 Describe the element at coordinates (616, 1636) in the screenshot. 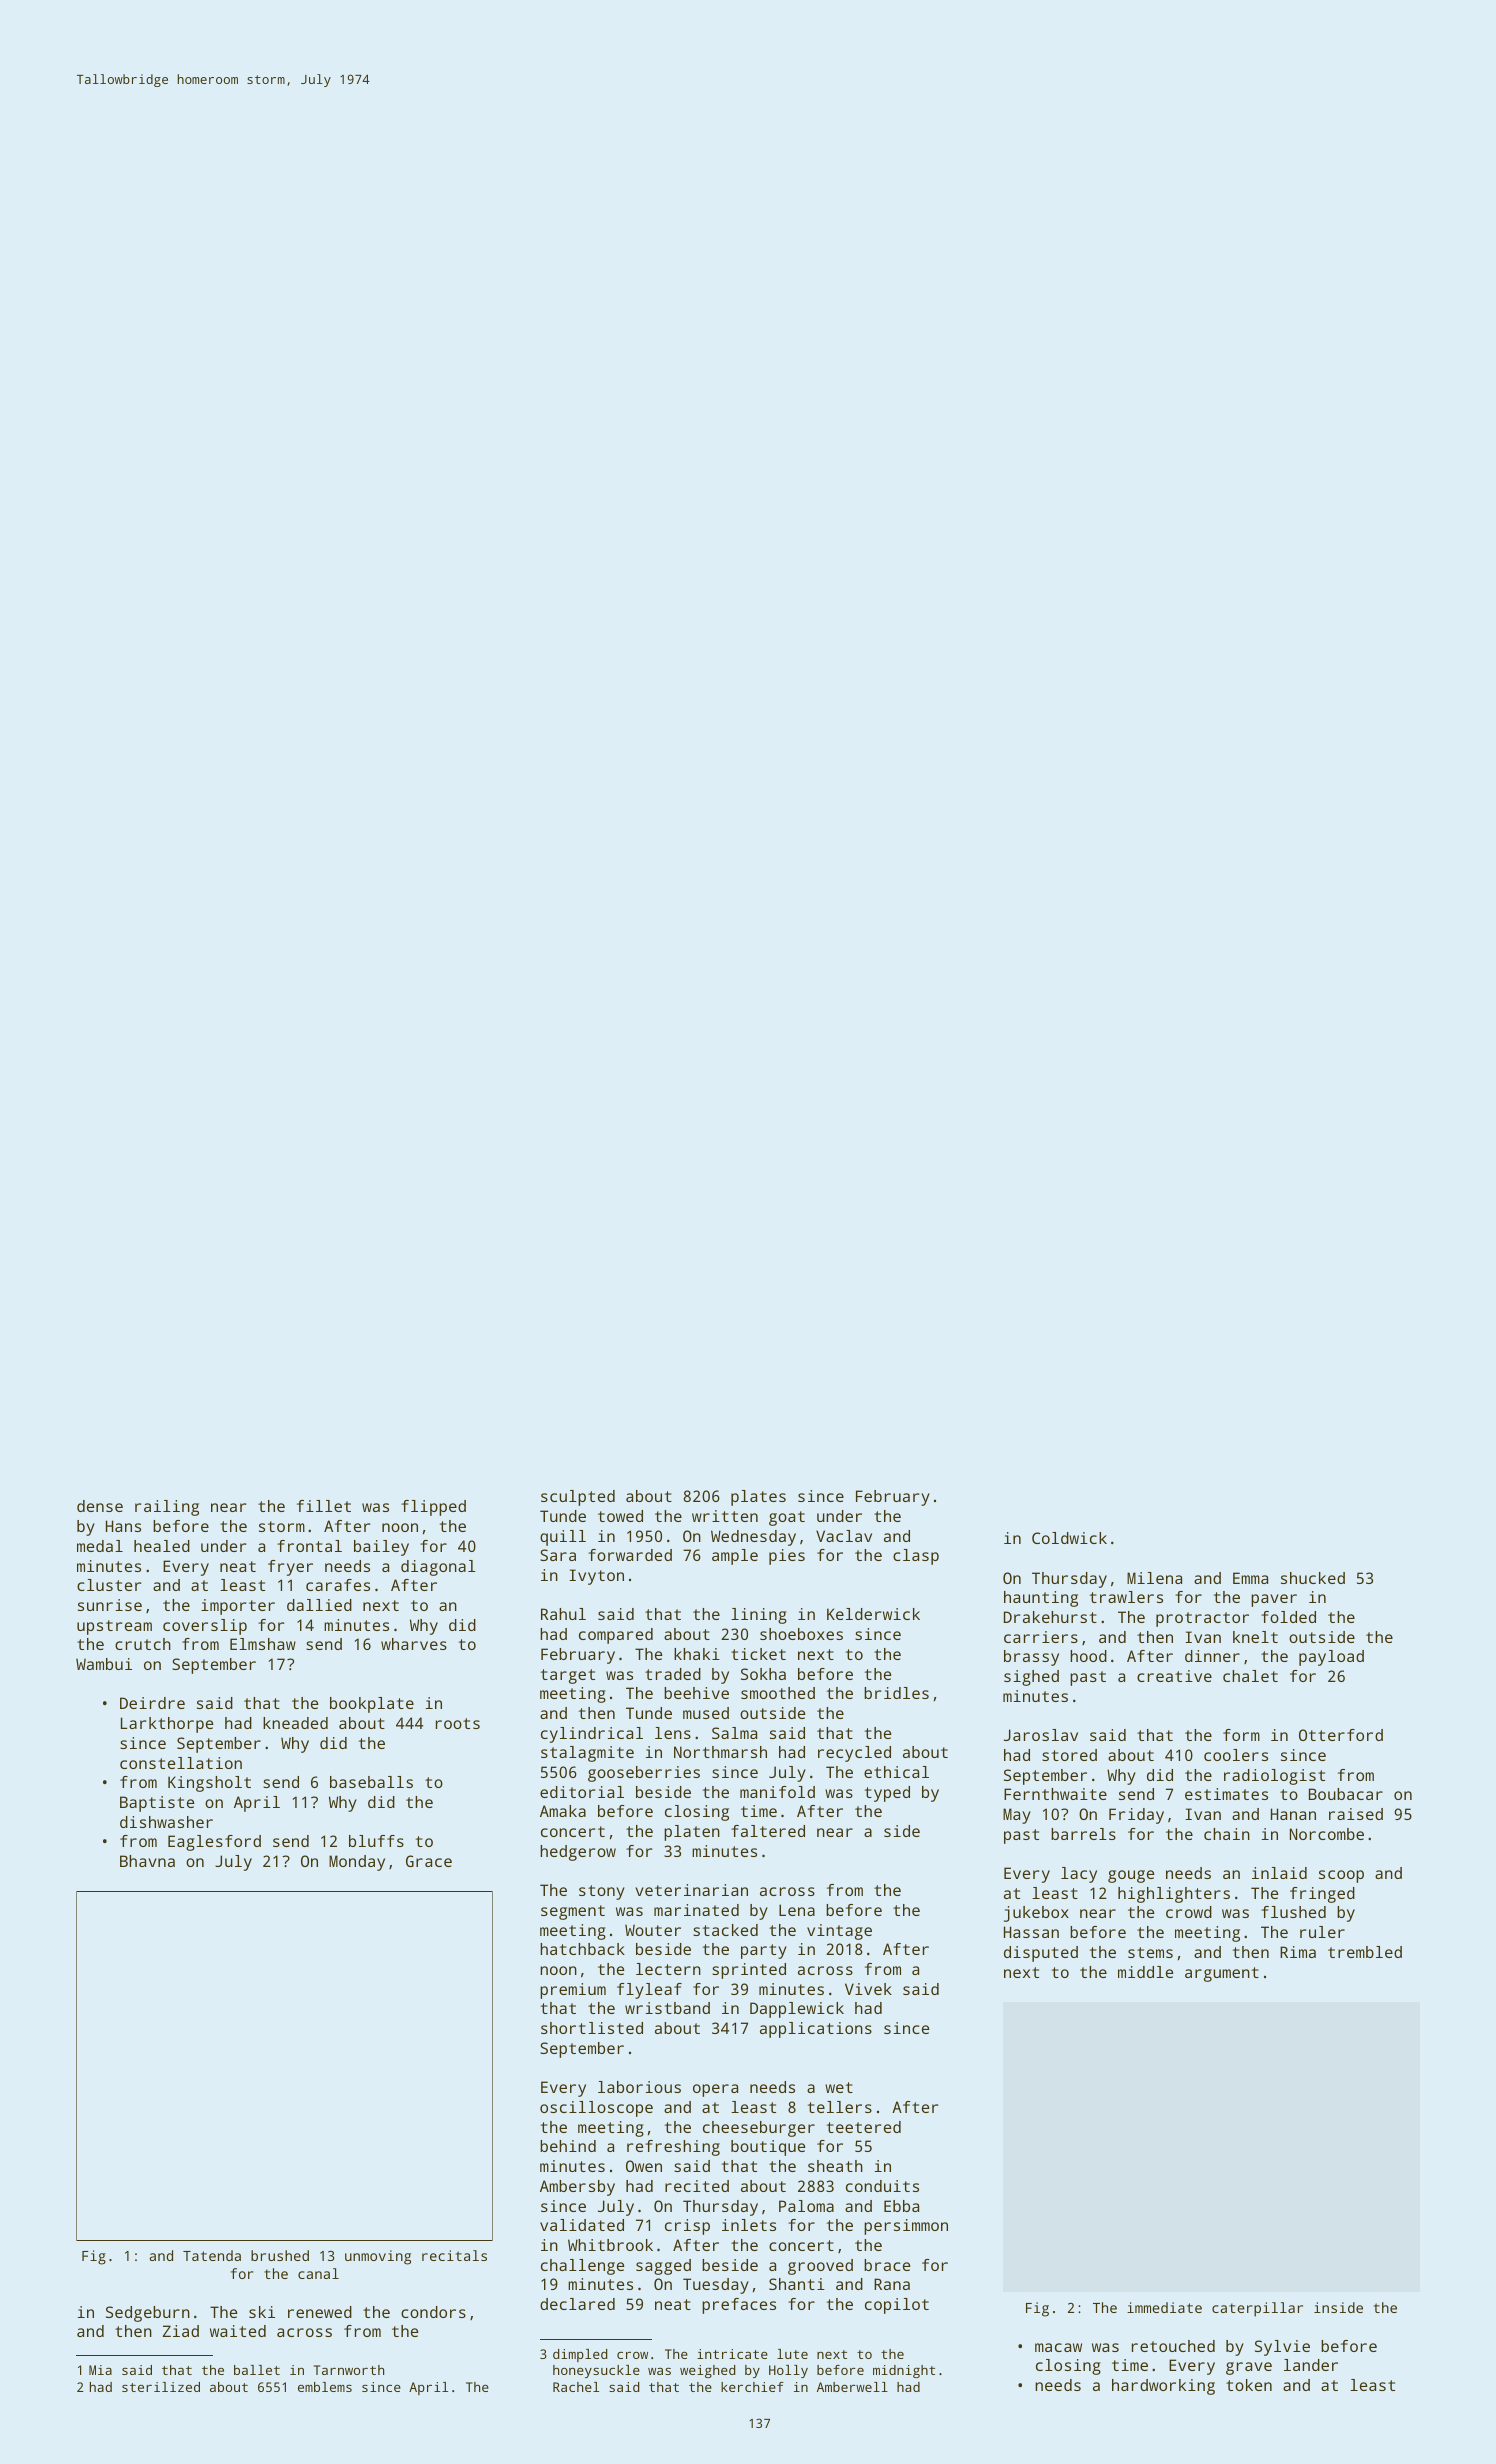

I see `compared` at that location.
